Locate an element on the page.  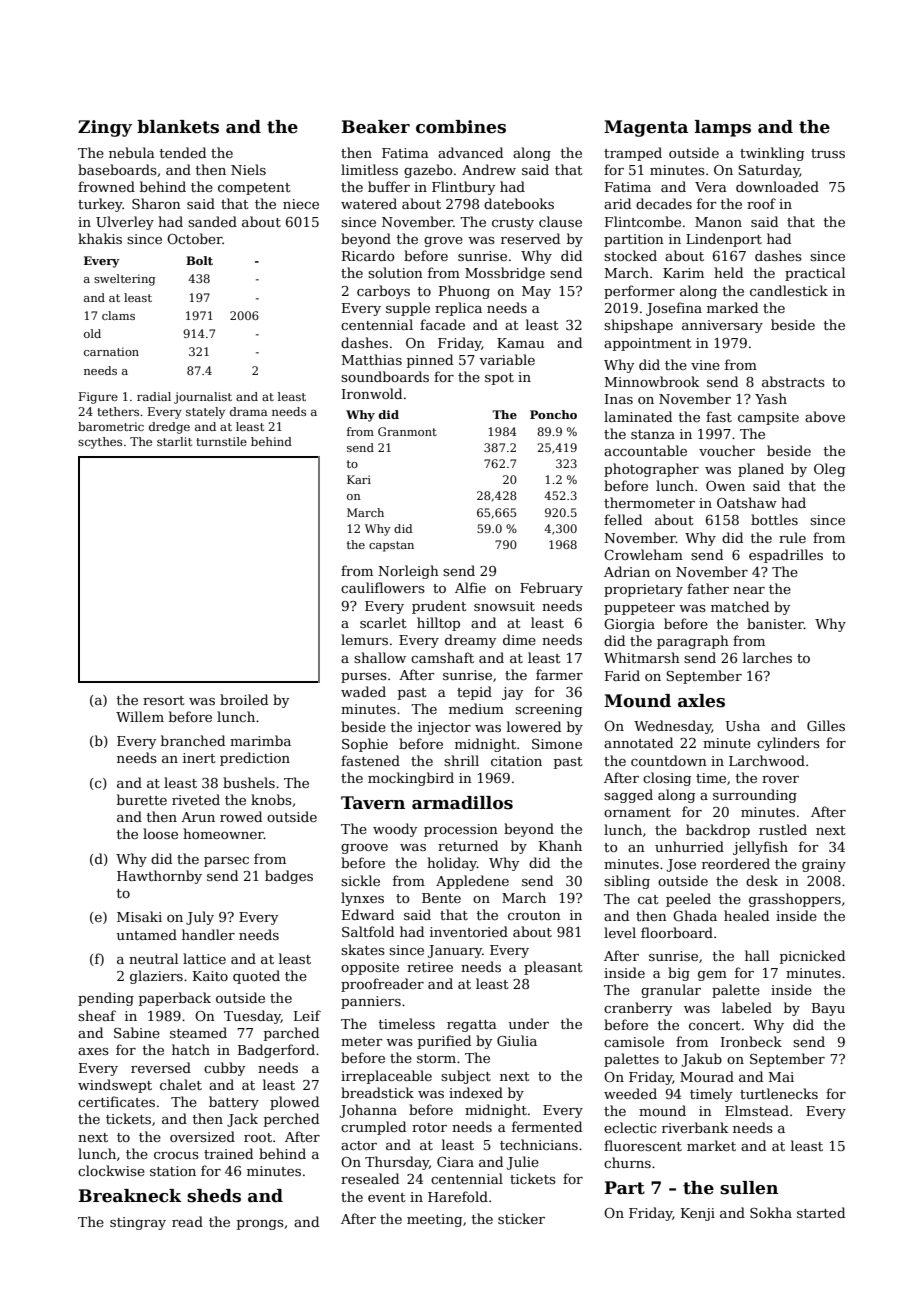
lamps is located at coordinates (723, 128).
